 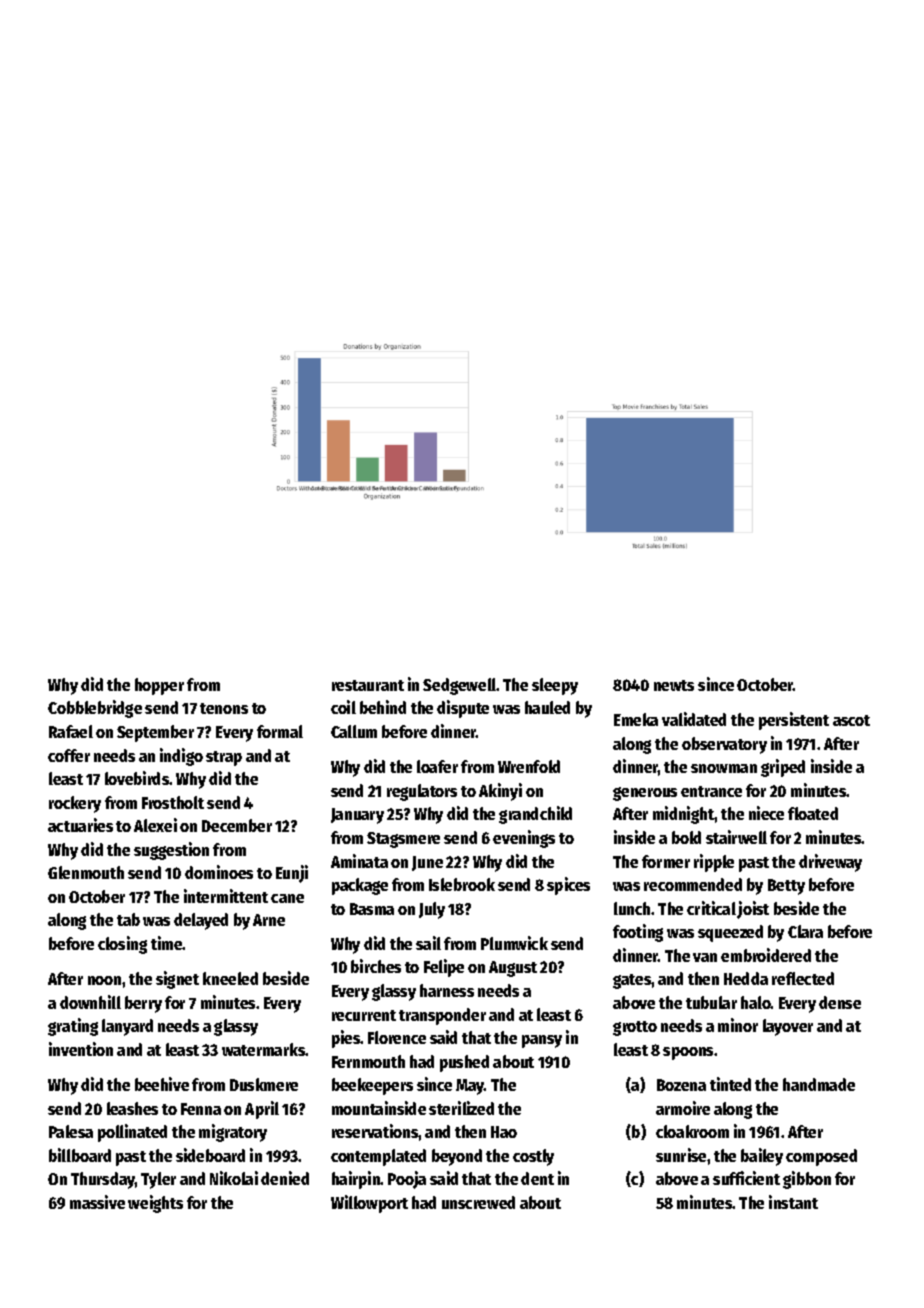 What do you see at coordinates (159, 686) in the page?
I see `hopper` at bounding box center [159, 686].
